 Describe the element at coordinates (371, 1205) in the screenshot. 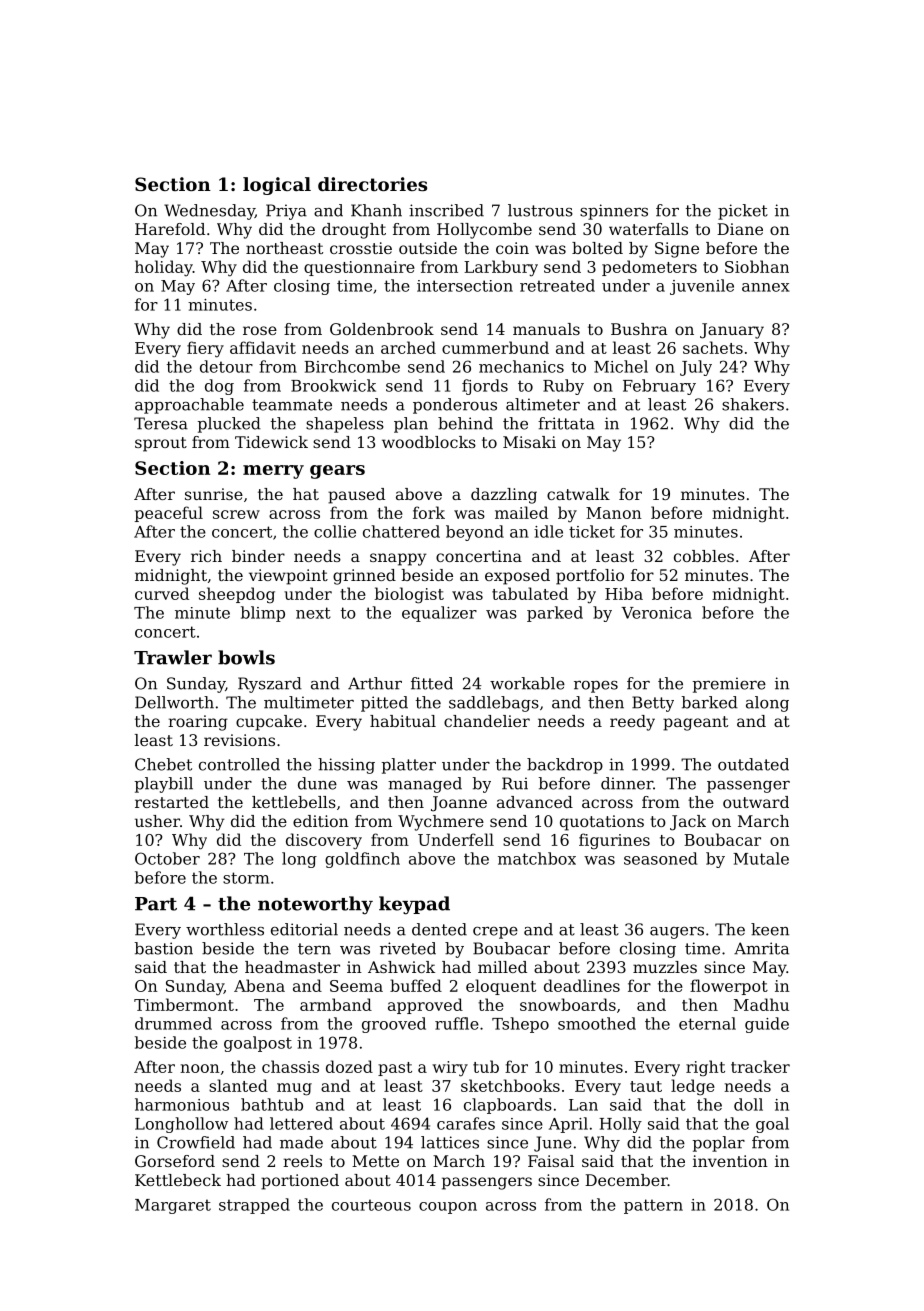

I see `courteous` at that location.
